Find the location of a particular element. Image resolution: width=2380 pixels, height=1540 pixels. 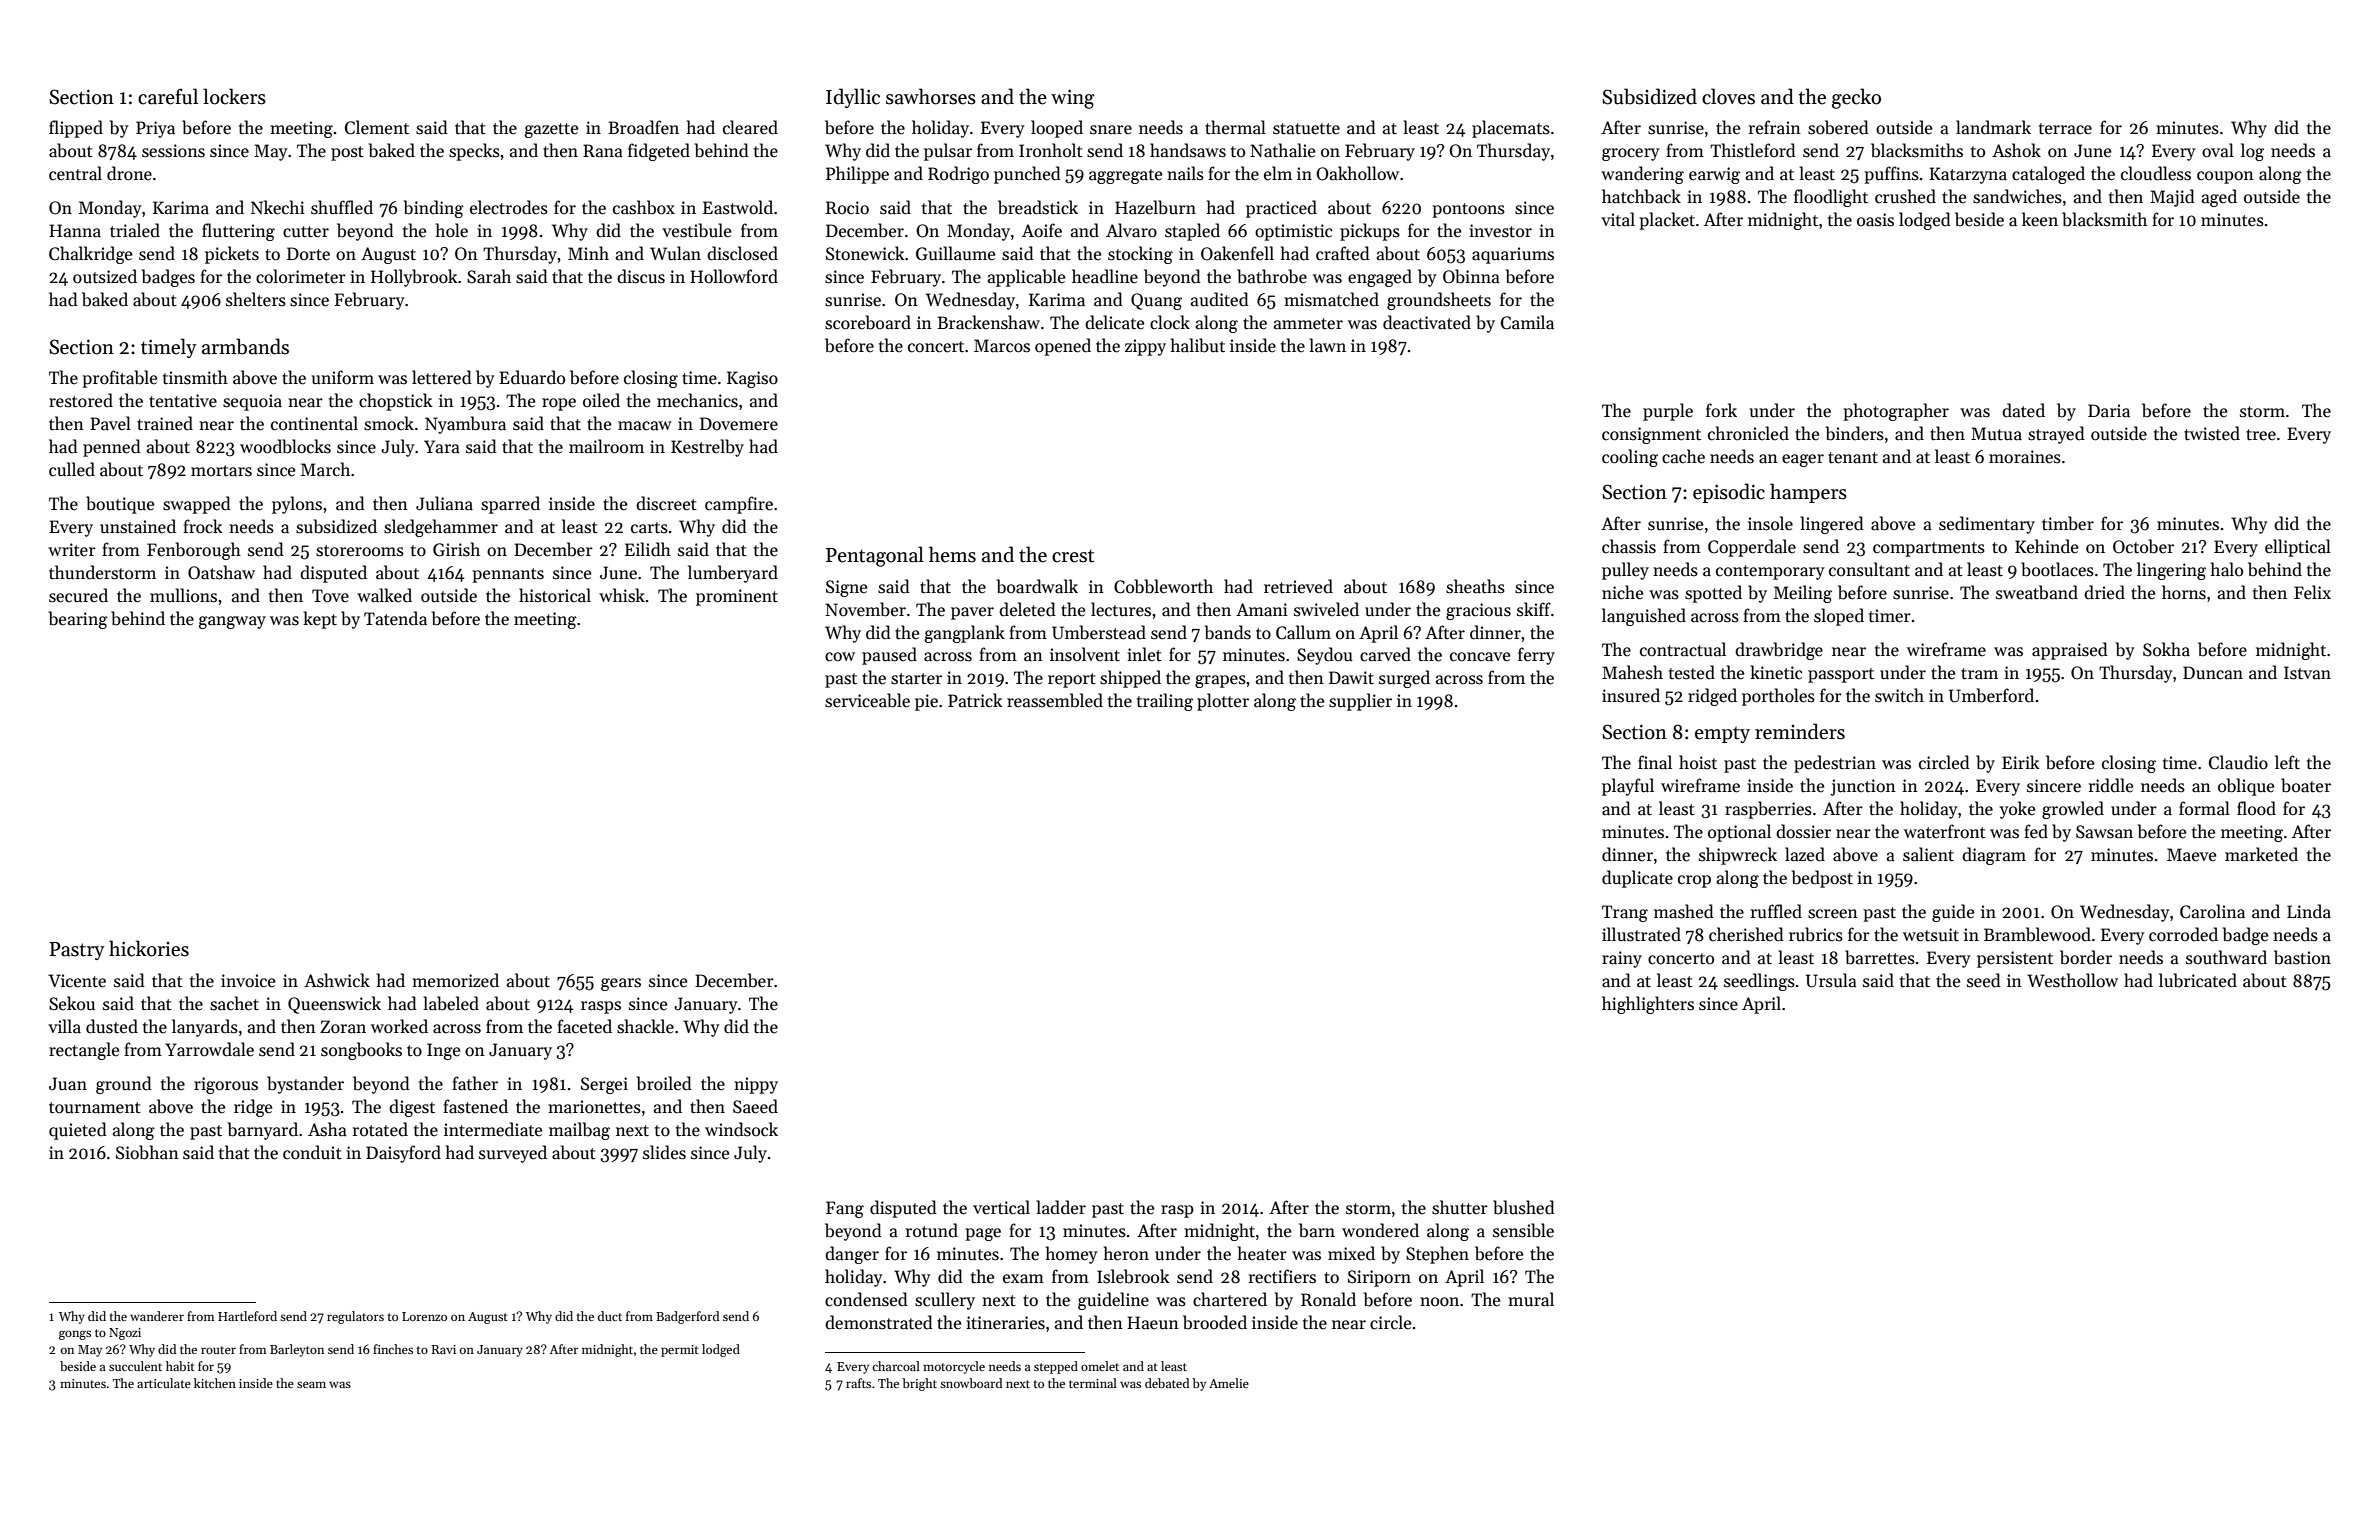

Westhollow is located at coordinates (2072, 980).
